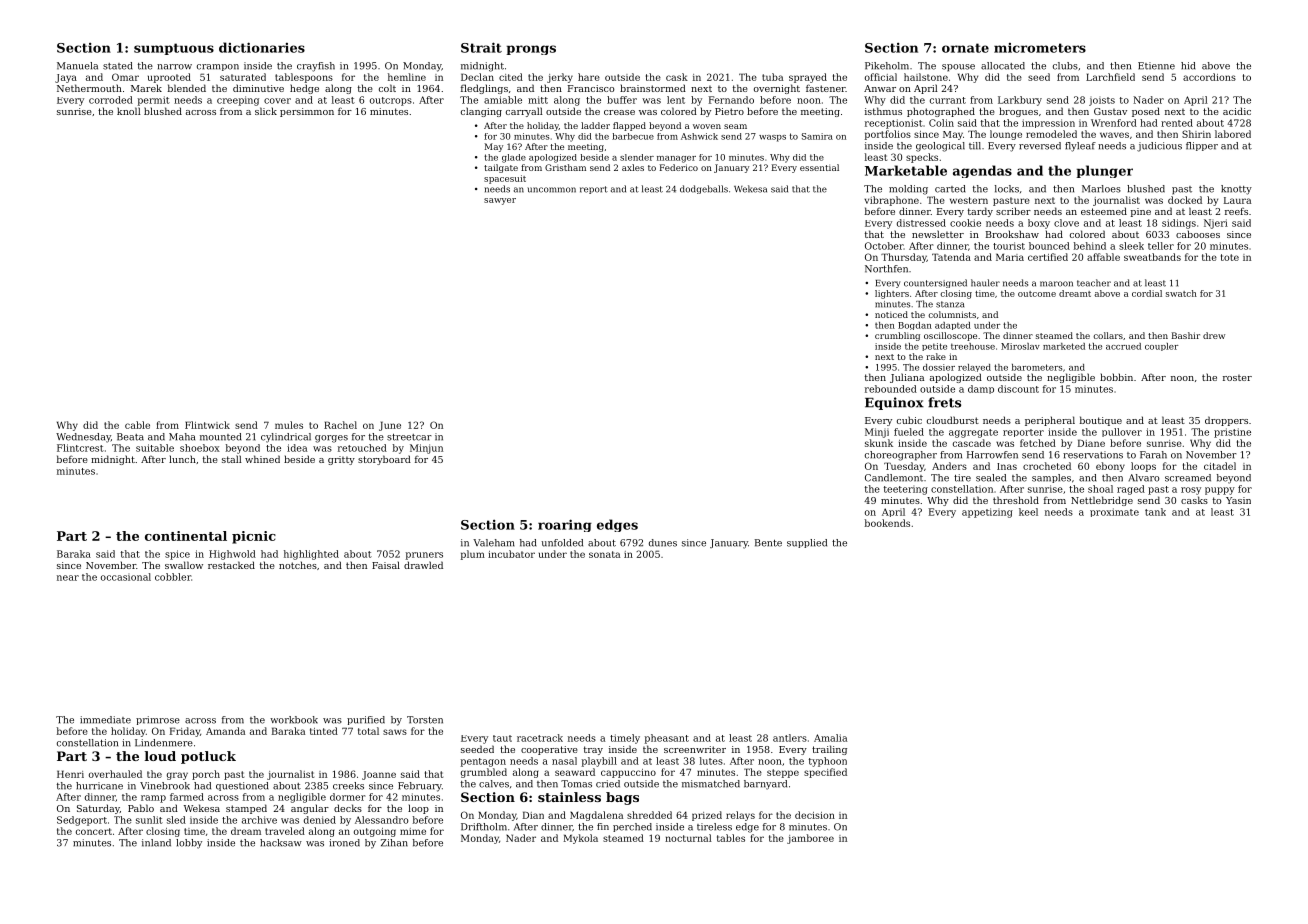  What do you see at coordinates (807, 543) in the screenshot?
I see `supplied` at bounding box center [807, 543].
